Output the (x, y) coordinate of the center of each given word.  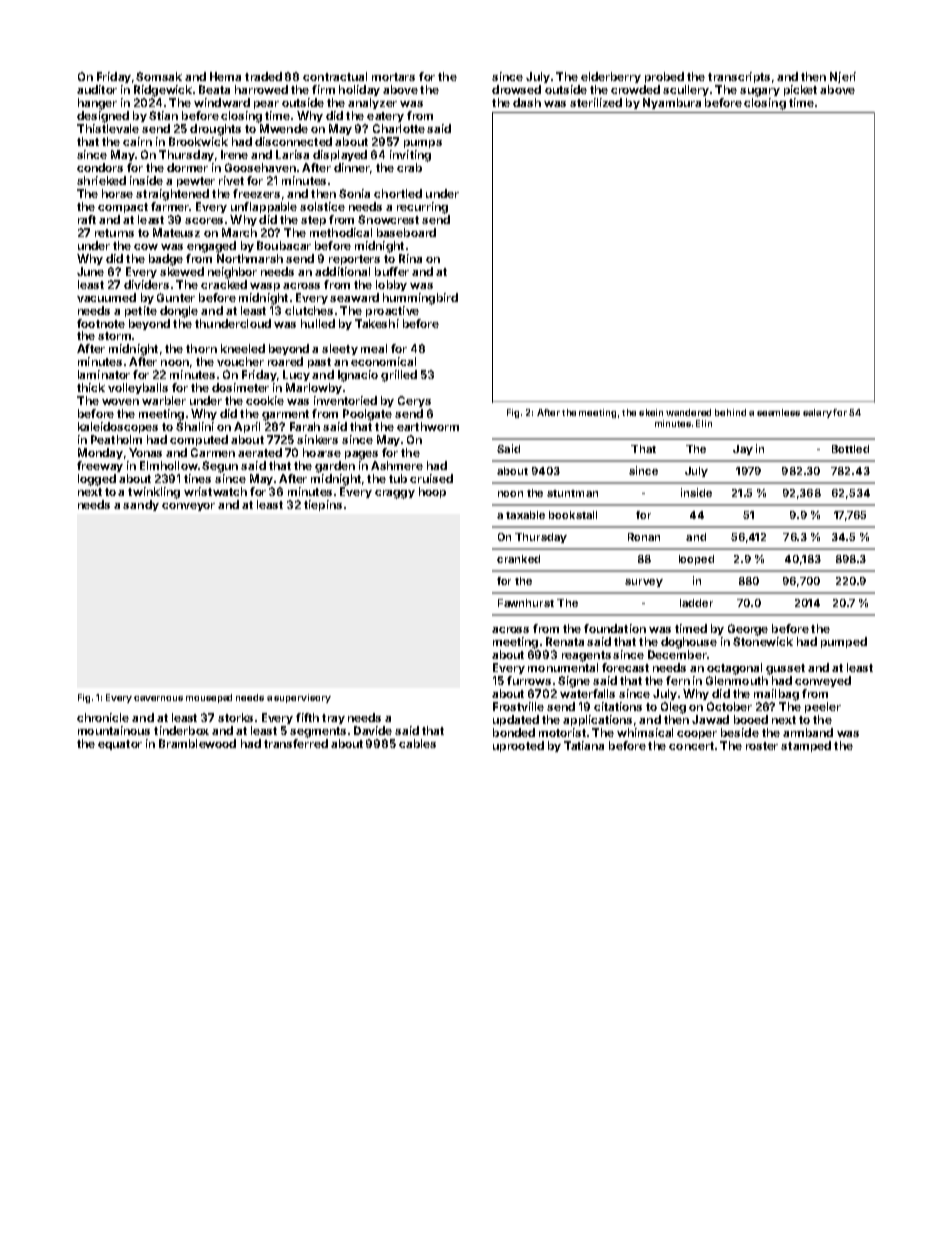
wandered (688, 412)
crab (409, 167)
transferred (296, 743)
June (90, 271)
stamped (806, 746)
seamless (778, 412)
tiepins (323, 505)
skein (651, 412)
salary (817, 413)
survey (644, 583)
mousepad (209, 698)
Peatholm (116, 439)
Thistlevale (108, 128)
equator (120, 745)
